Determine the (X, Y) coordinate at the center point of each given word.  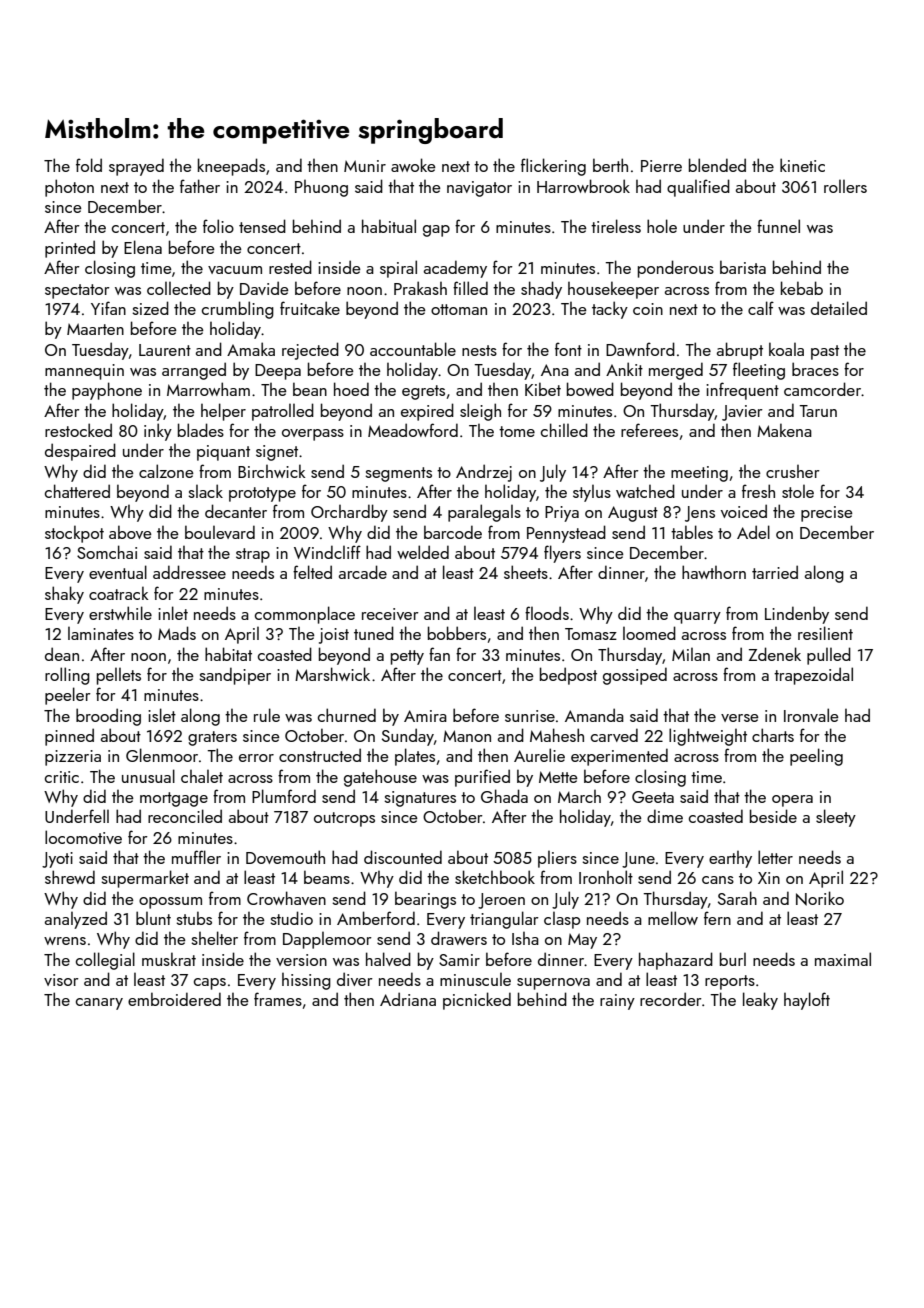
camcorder (822, 389)
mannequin (84, 372)
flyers (562, 554)
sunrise (530, 716)
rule (267, 715)
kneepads (231, 167)
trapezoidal (813, 676)
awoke (413, 165)
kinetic (802, 165)
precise (827, 514)
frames (278, 999)
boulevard (220, 532)
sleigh (480, 412)
